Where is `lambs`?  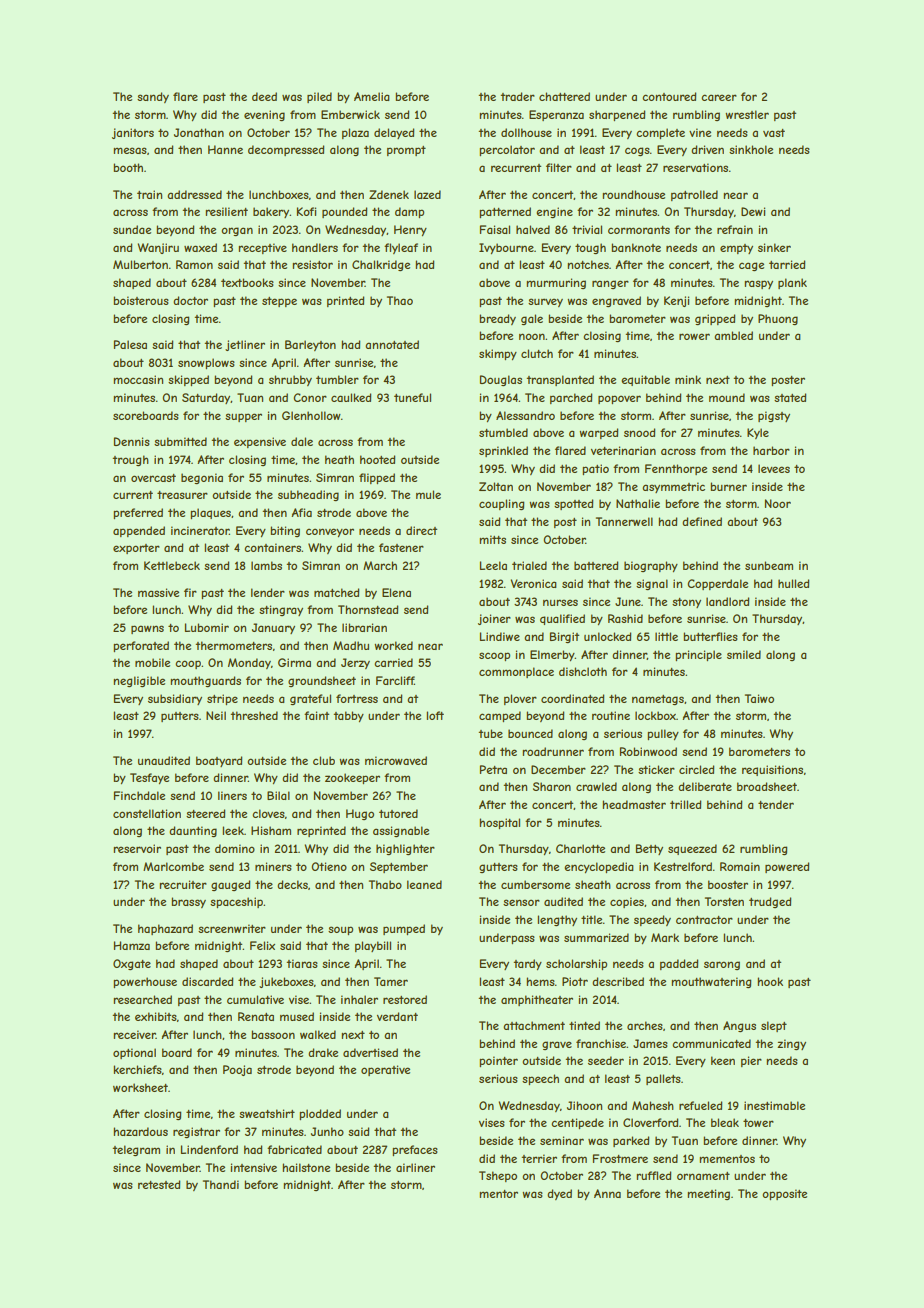
lambs is located at coordinates (266, 565).
